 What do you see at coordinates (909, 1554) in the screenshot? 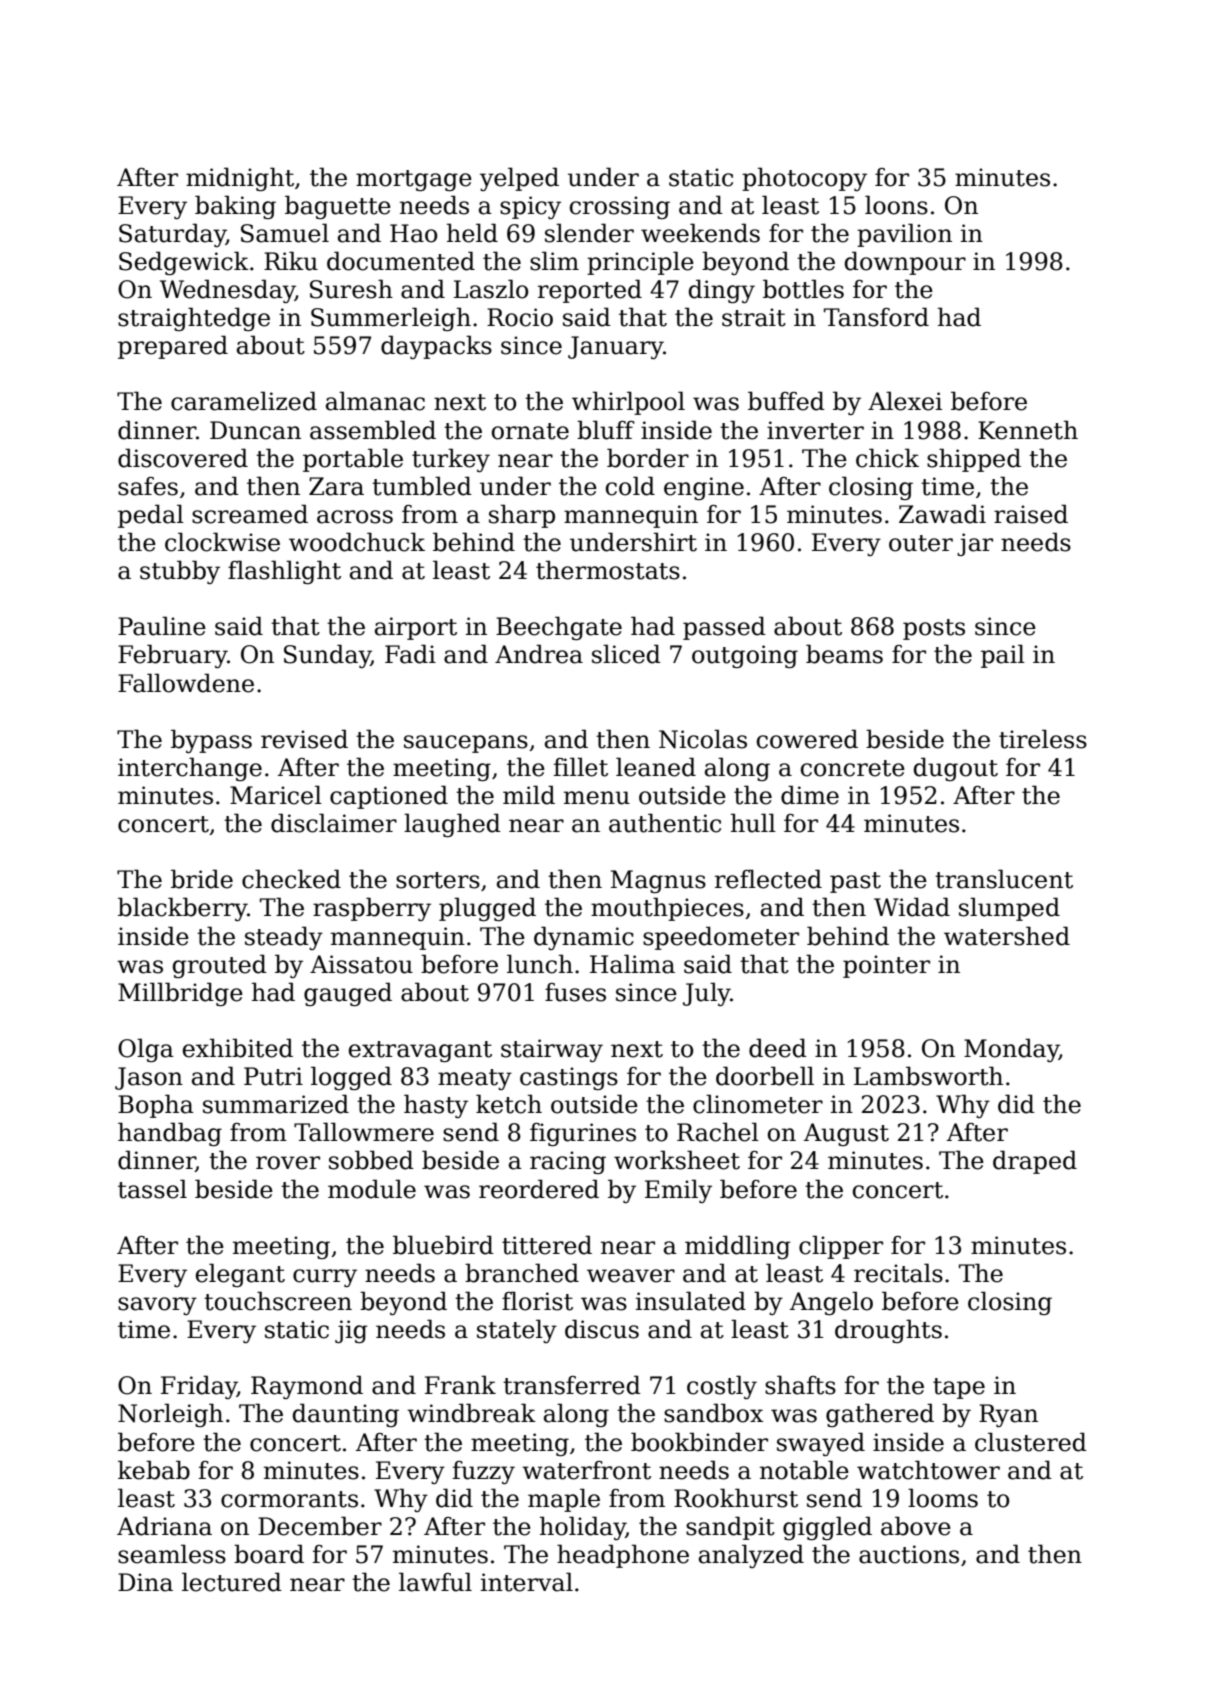
I see `auctions` at bounding box center [909, 1554].
